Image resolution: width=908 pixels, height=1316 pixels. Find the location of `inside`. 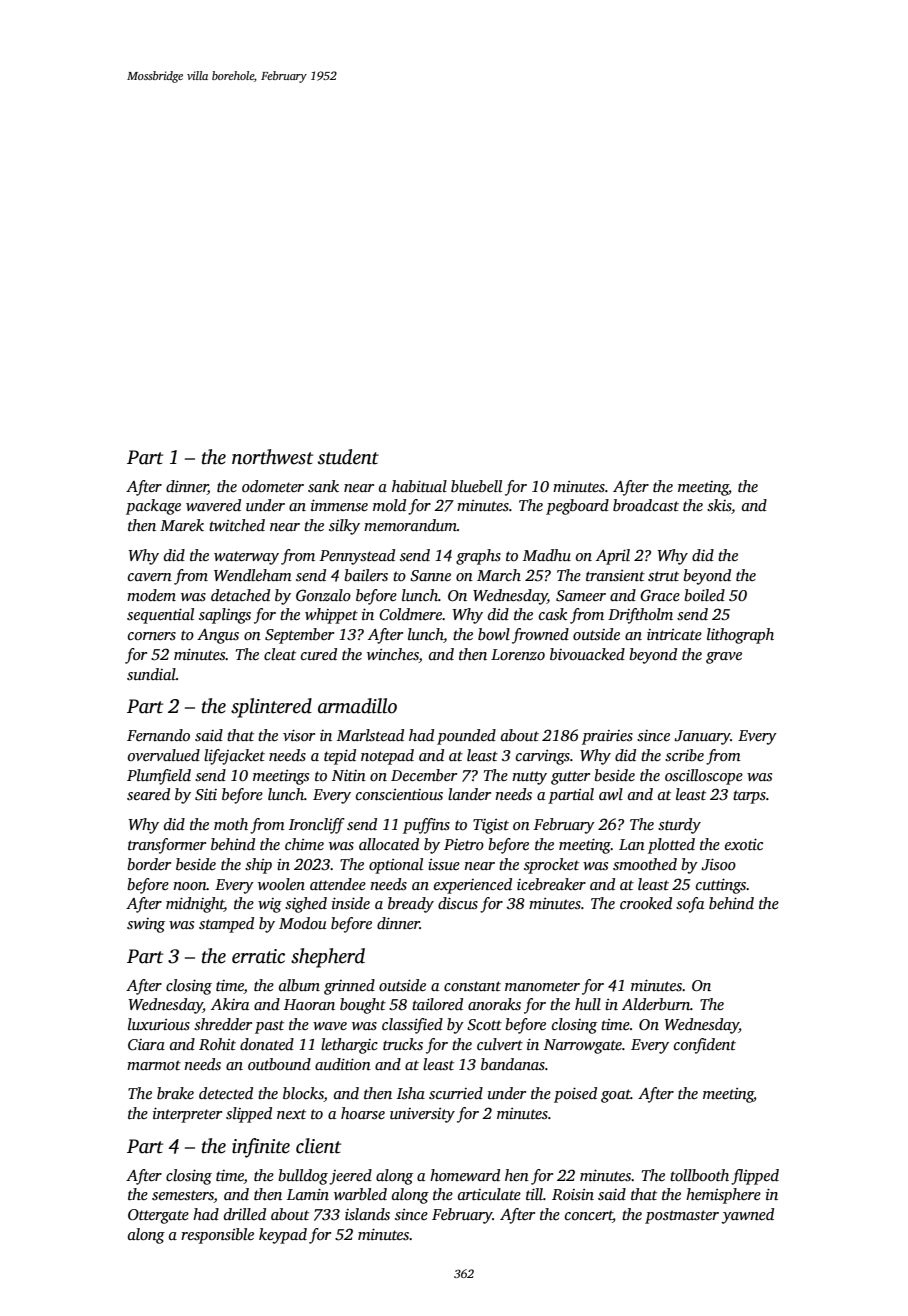

inside is located at coordinates (351, 903).
